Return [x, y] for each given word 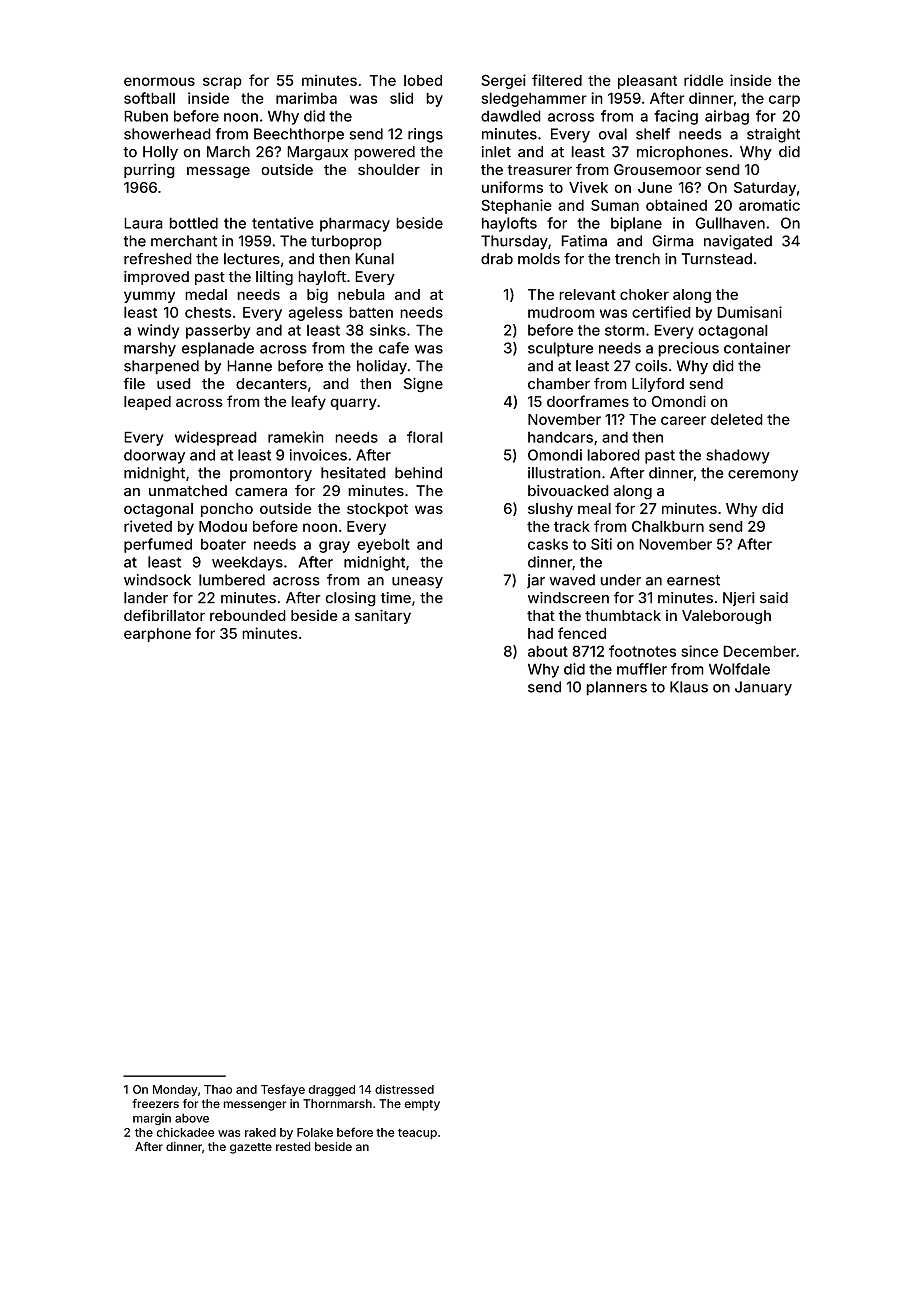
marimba [306, 98]
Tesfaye [283, 1090]
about [548, 651]
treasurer [539, 170]
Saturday [765, 189]
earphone [157, 635]
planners [616, 688]
